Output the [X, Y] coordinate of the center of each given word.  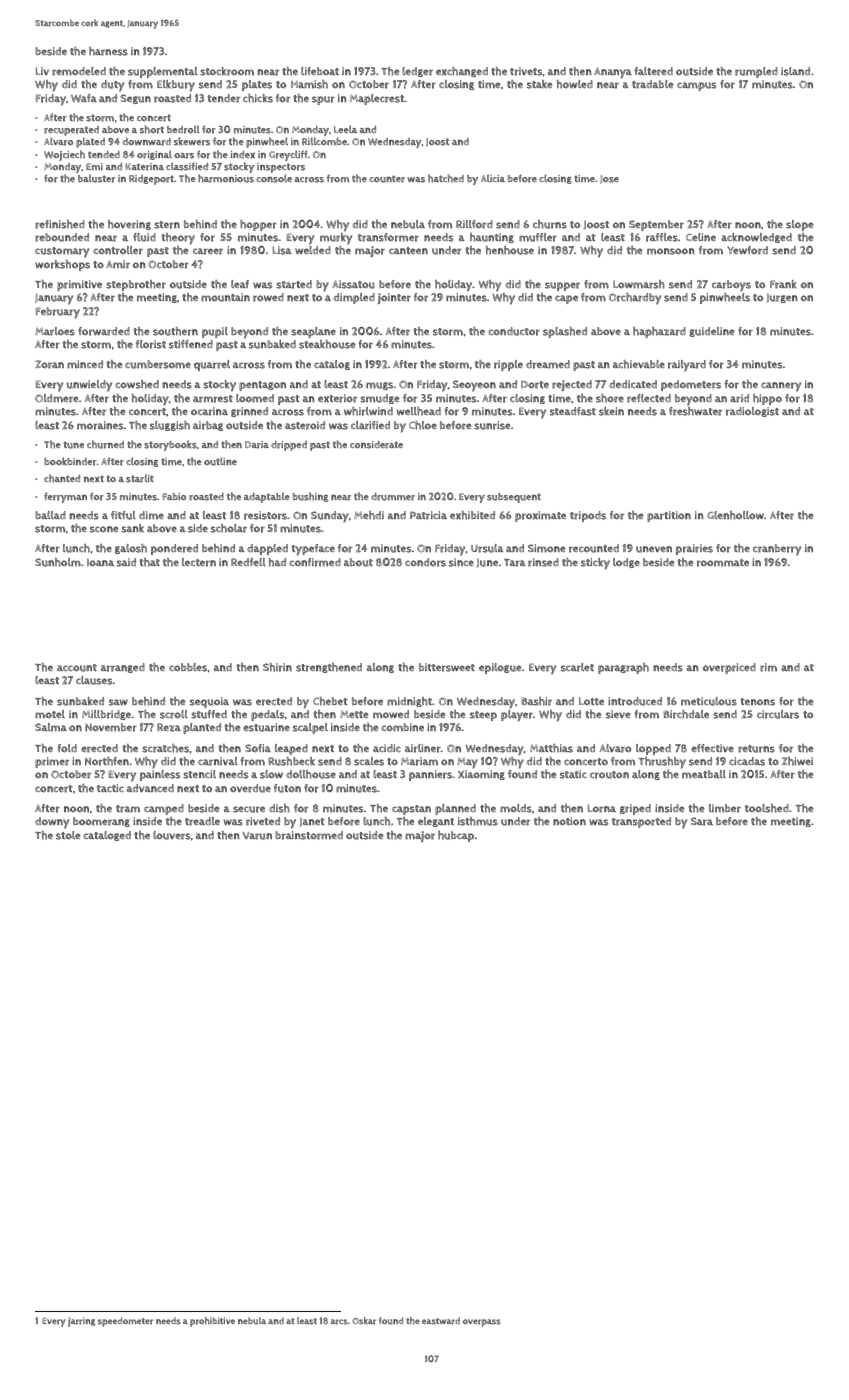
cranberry [777, 550]
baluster [96, 179]
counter [387, 179]
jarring [81, 1322]
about [358, 562]
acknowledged [756, 238]
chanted [62, 478]
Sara [702, 821]
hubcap [456, 836]
